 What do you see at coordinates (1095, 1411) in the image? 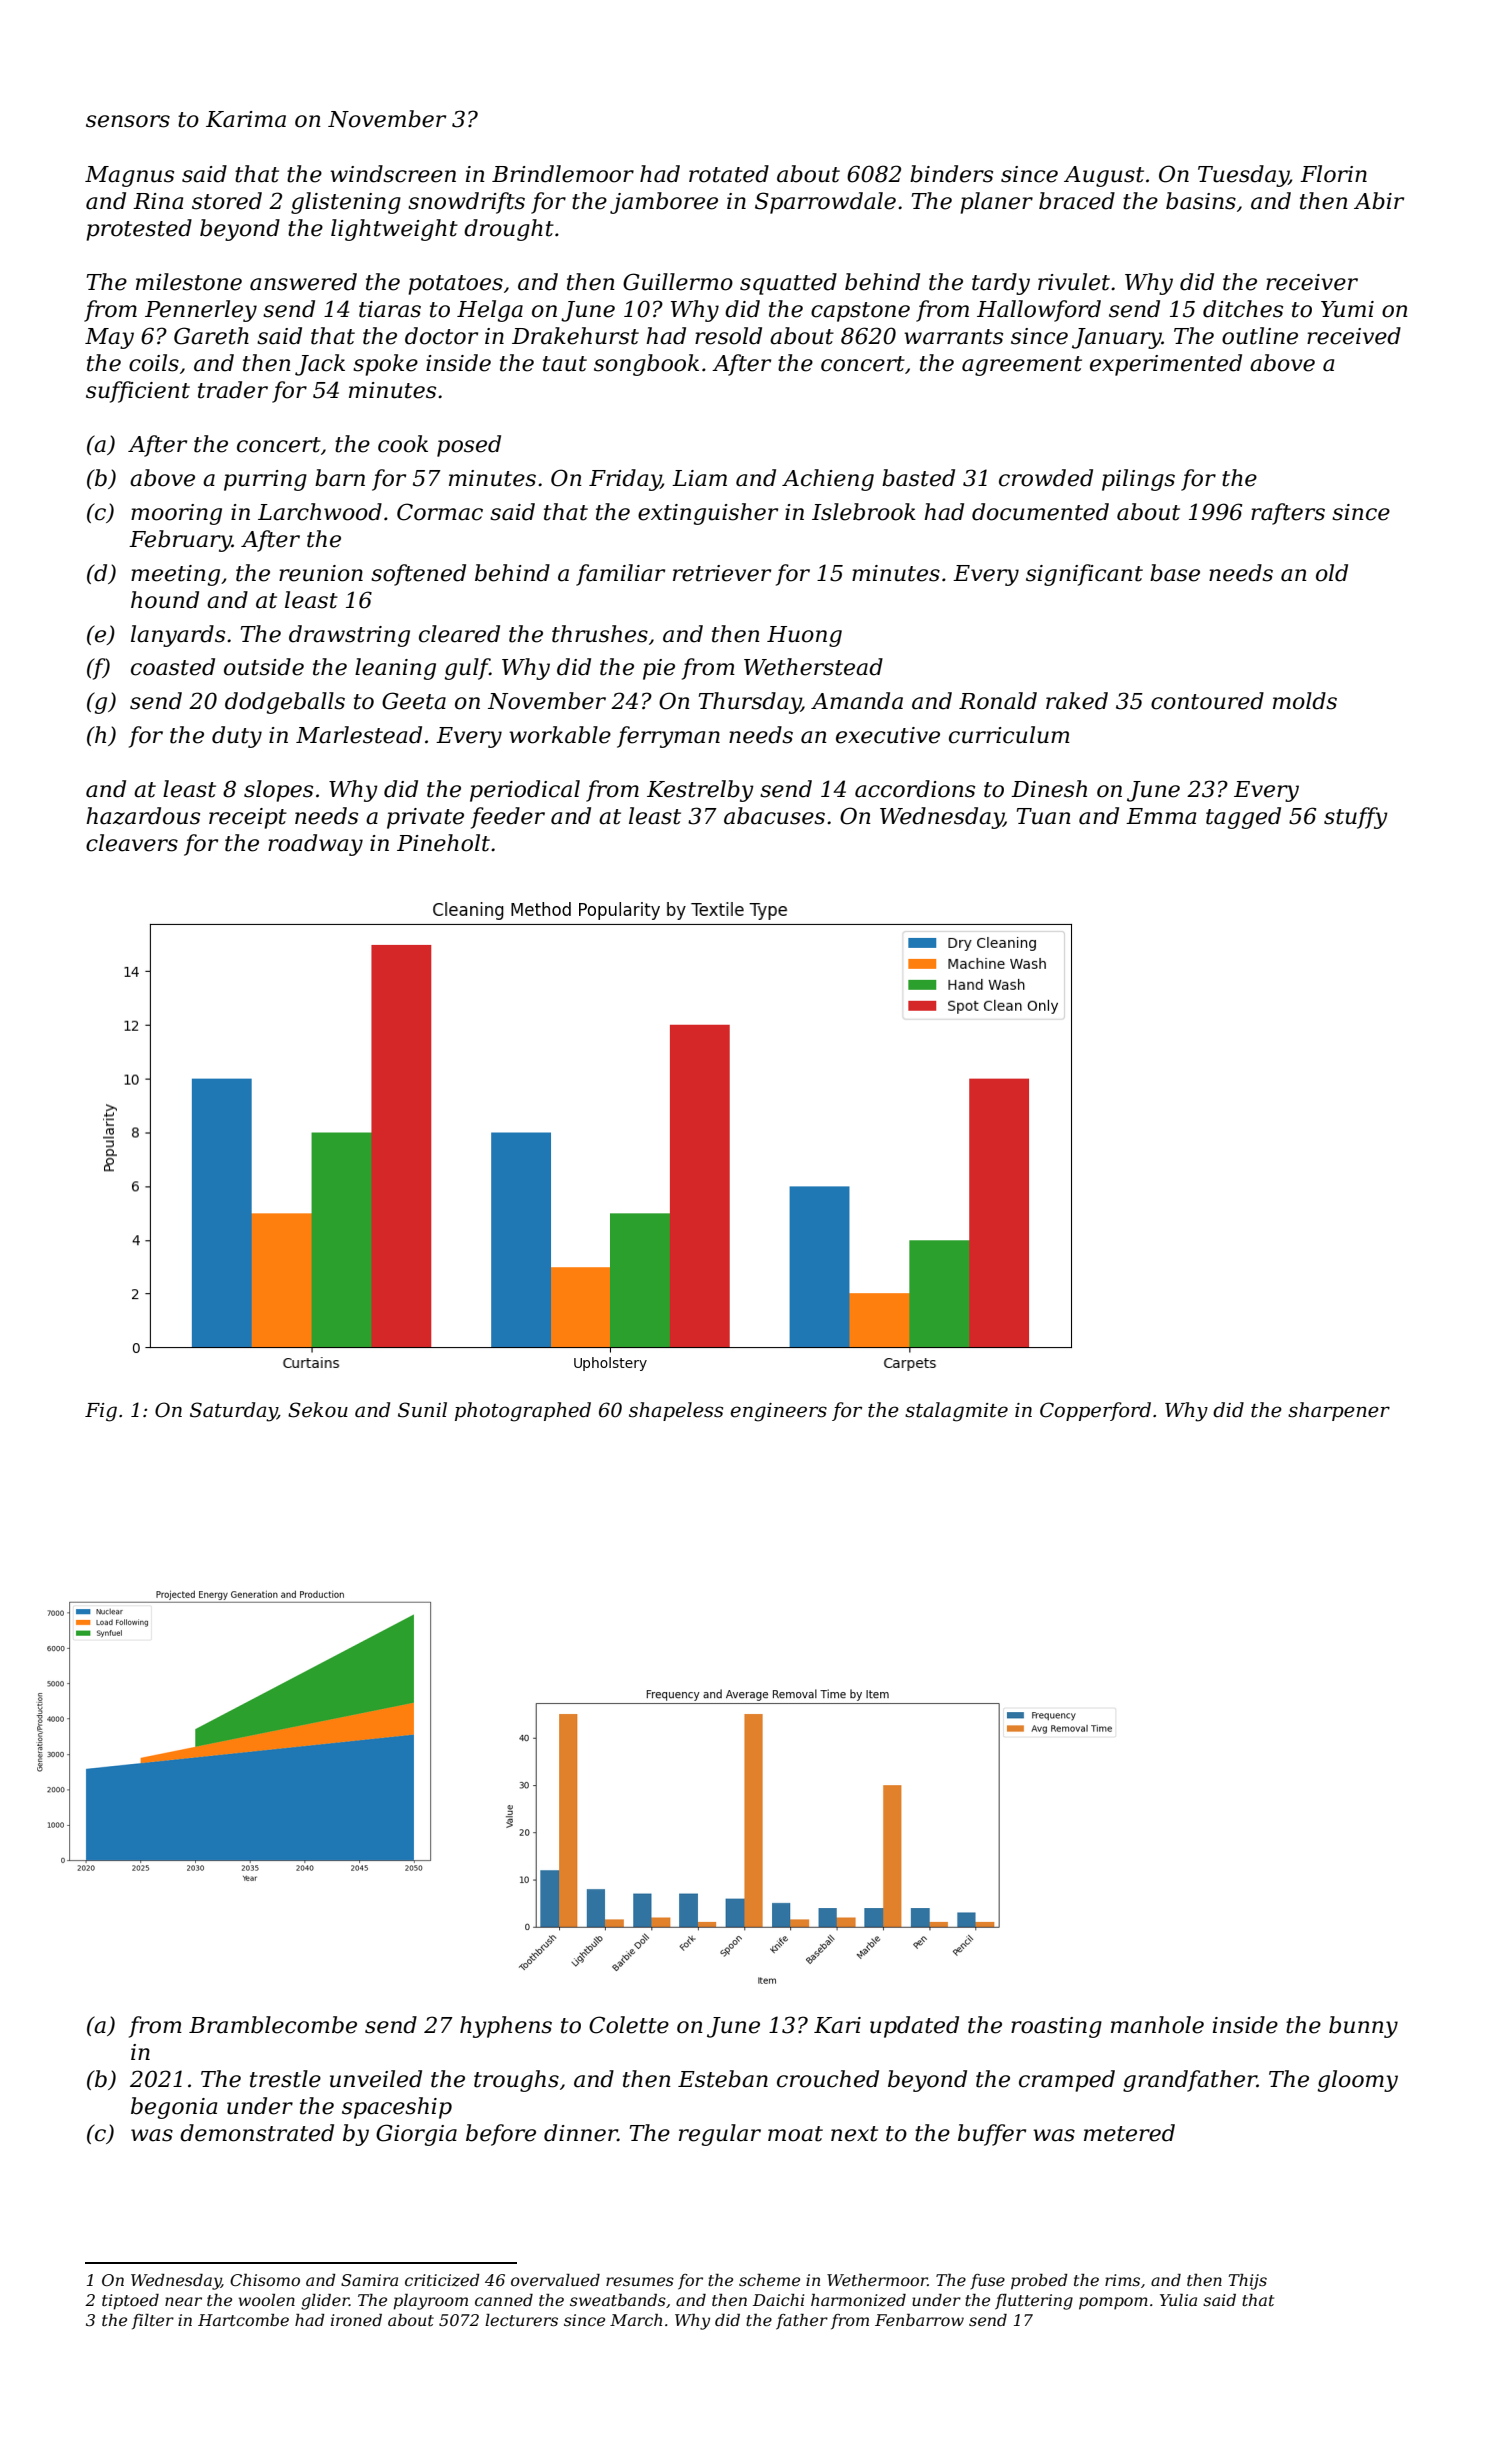
I see `Copperford` at bounding box center [1095, 1411].
